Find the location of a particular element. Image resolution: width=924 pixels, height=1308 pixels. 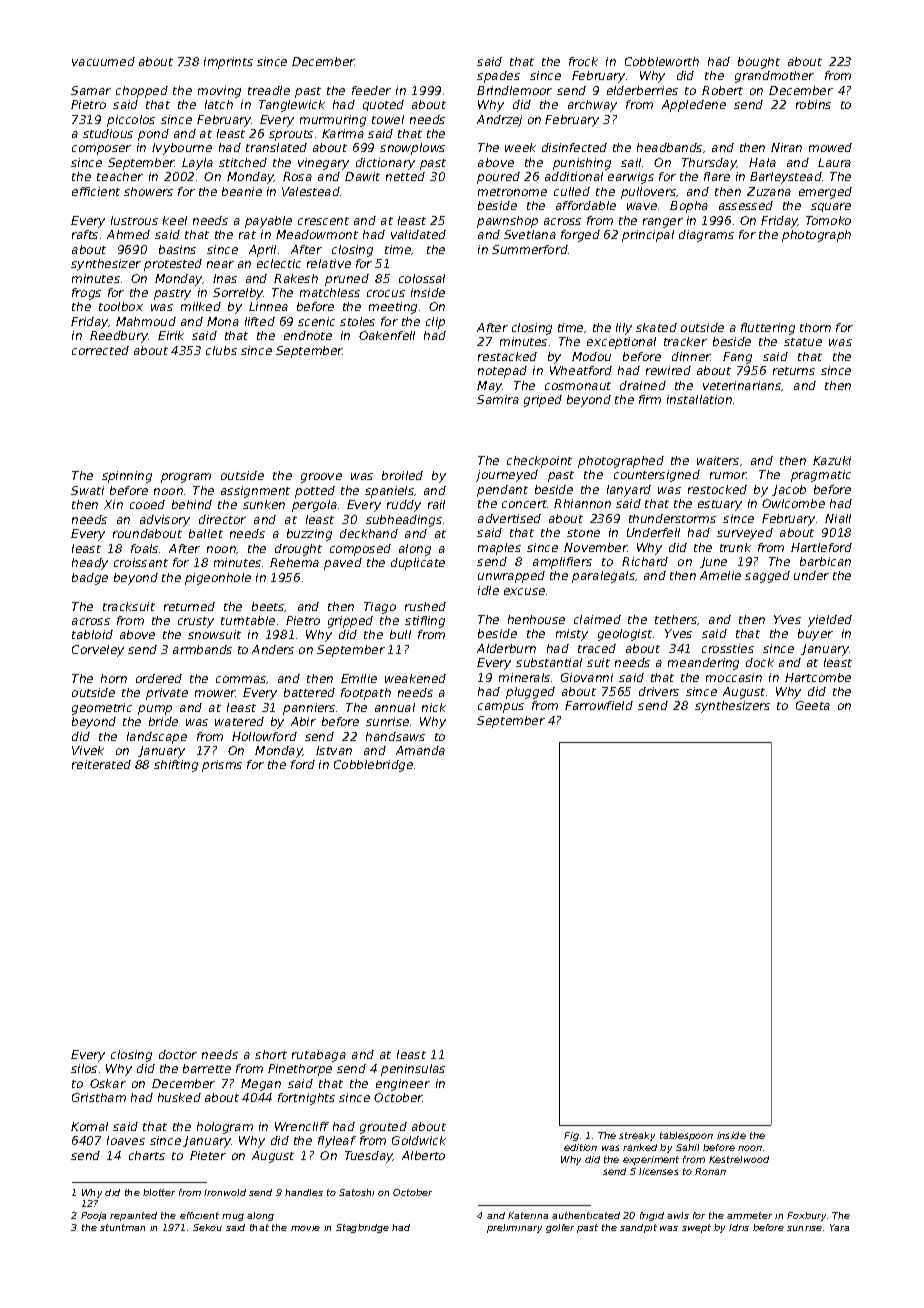

netted is located at coordinates (405, 176).
